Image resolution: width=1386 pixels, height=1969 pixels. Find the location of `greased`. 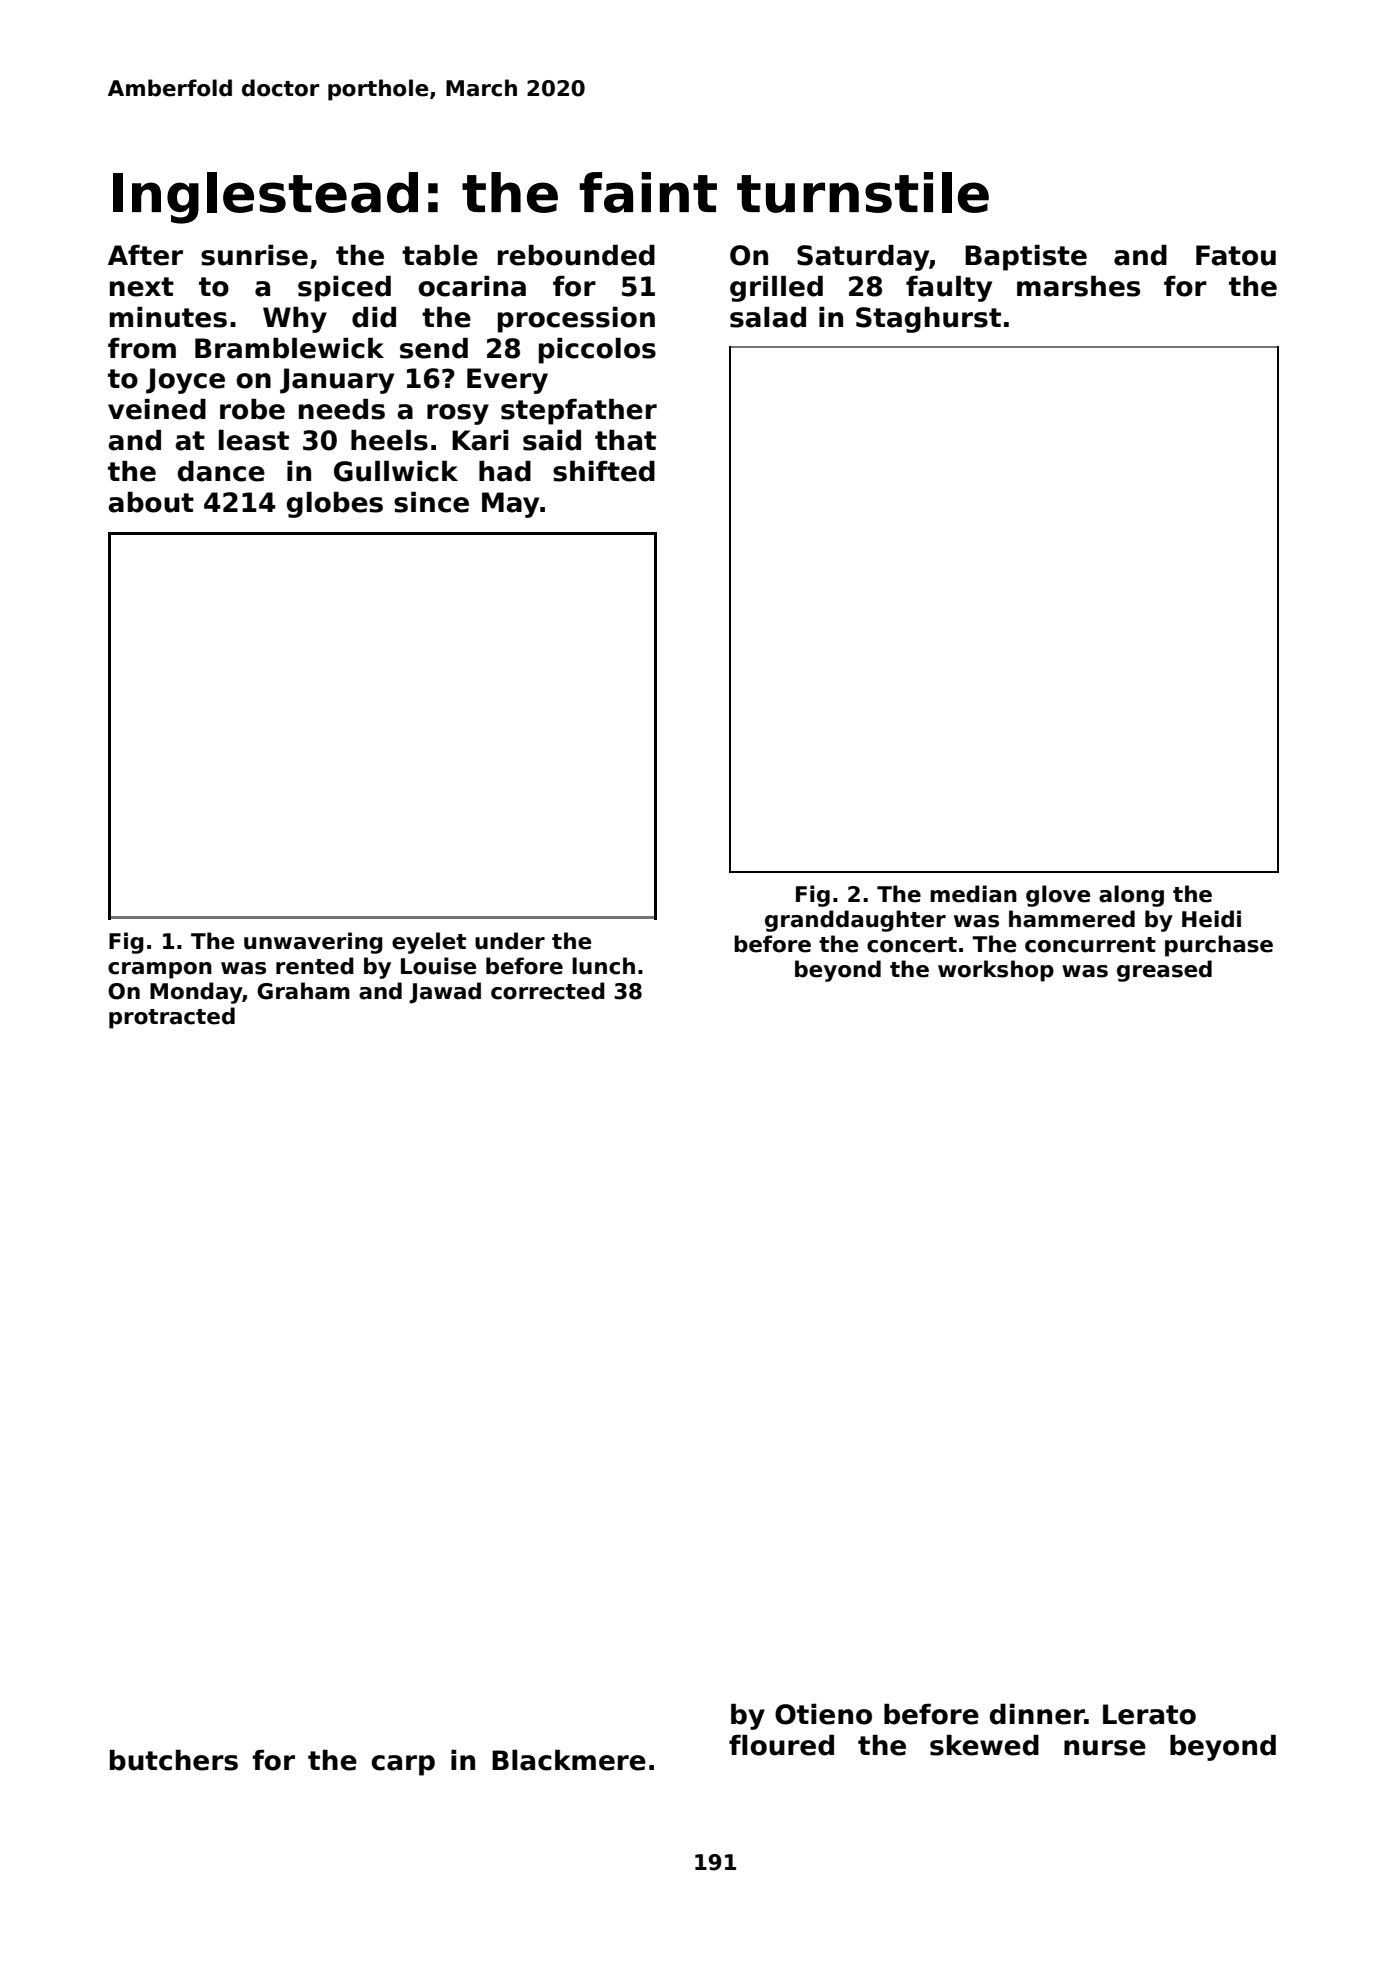

greased is located at coordinates (1164, 971).
